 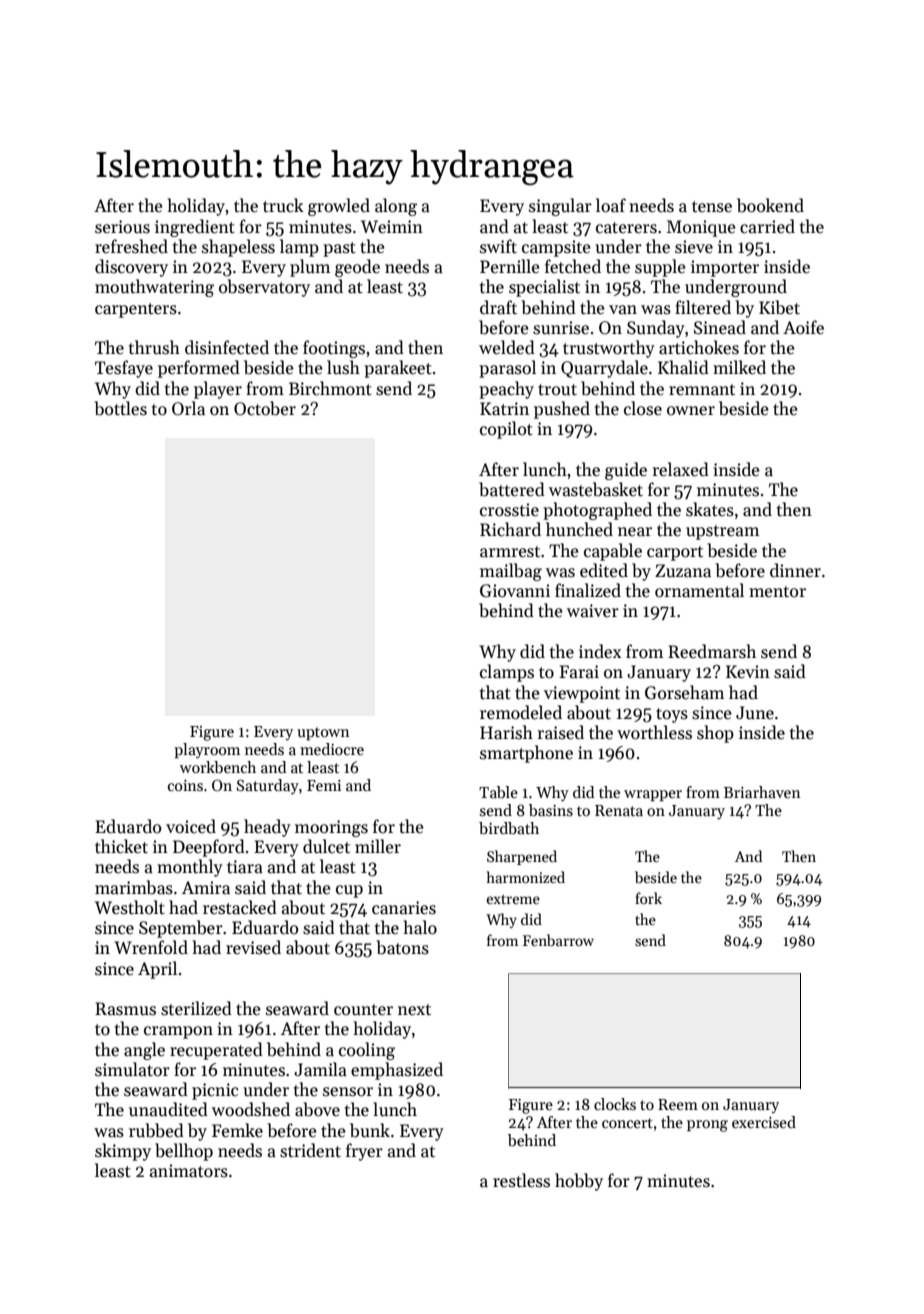 What do you see at coordinates (168, 1109) in the screenshot?
I see `unaudited` at bounding box center [168, 1109].
